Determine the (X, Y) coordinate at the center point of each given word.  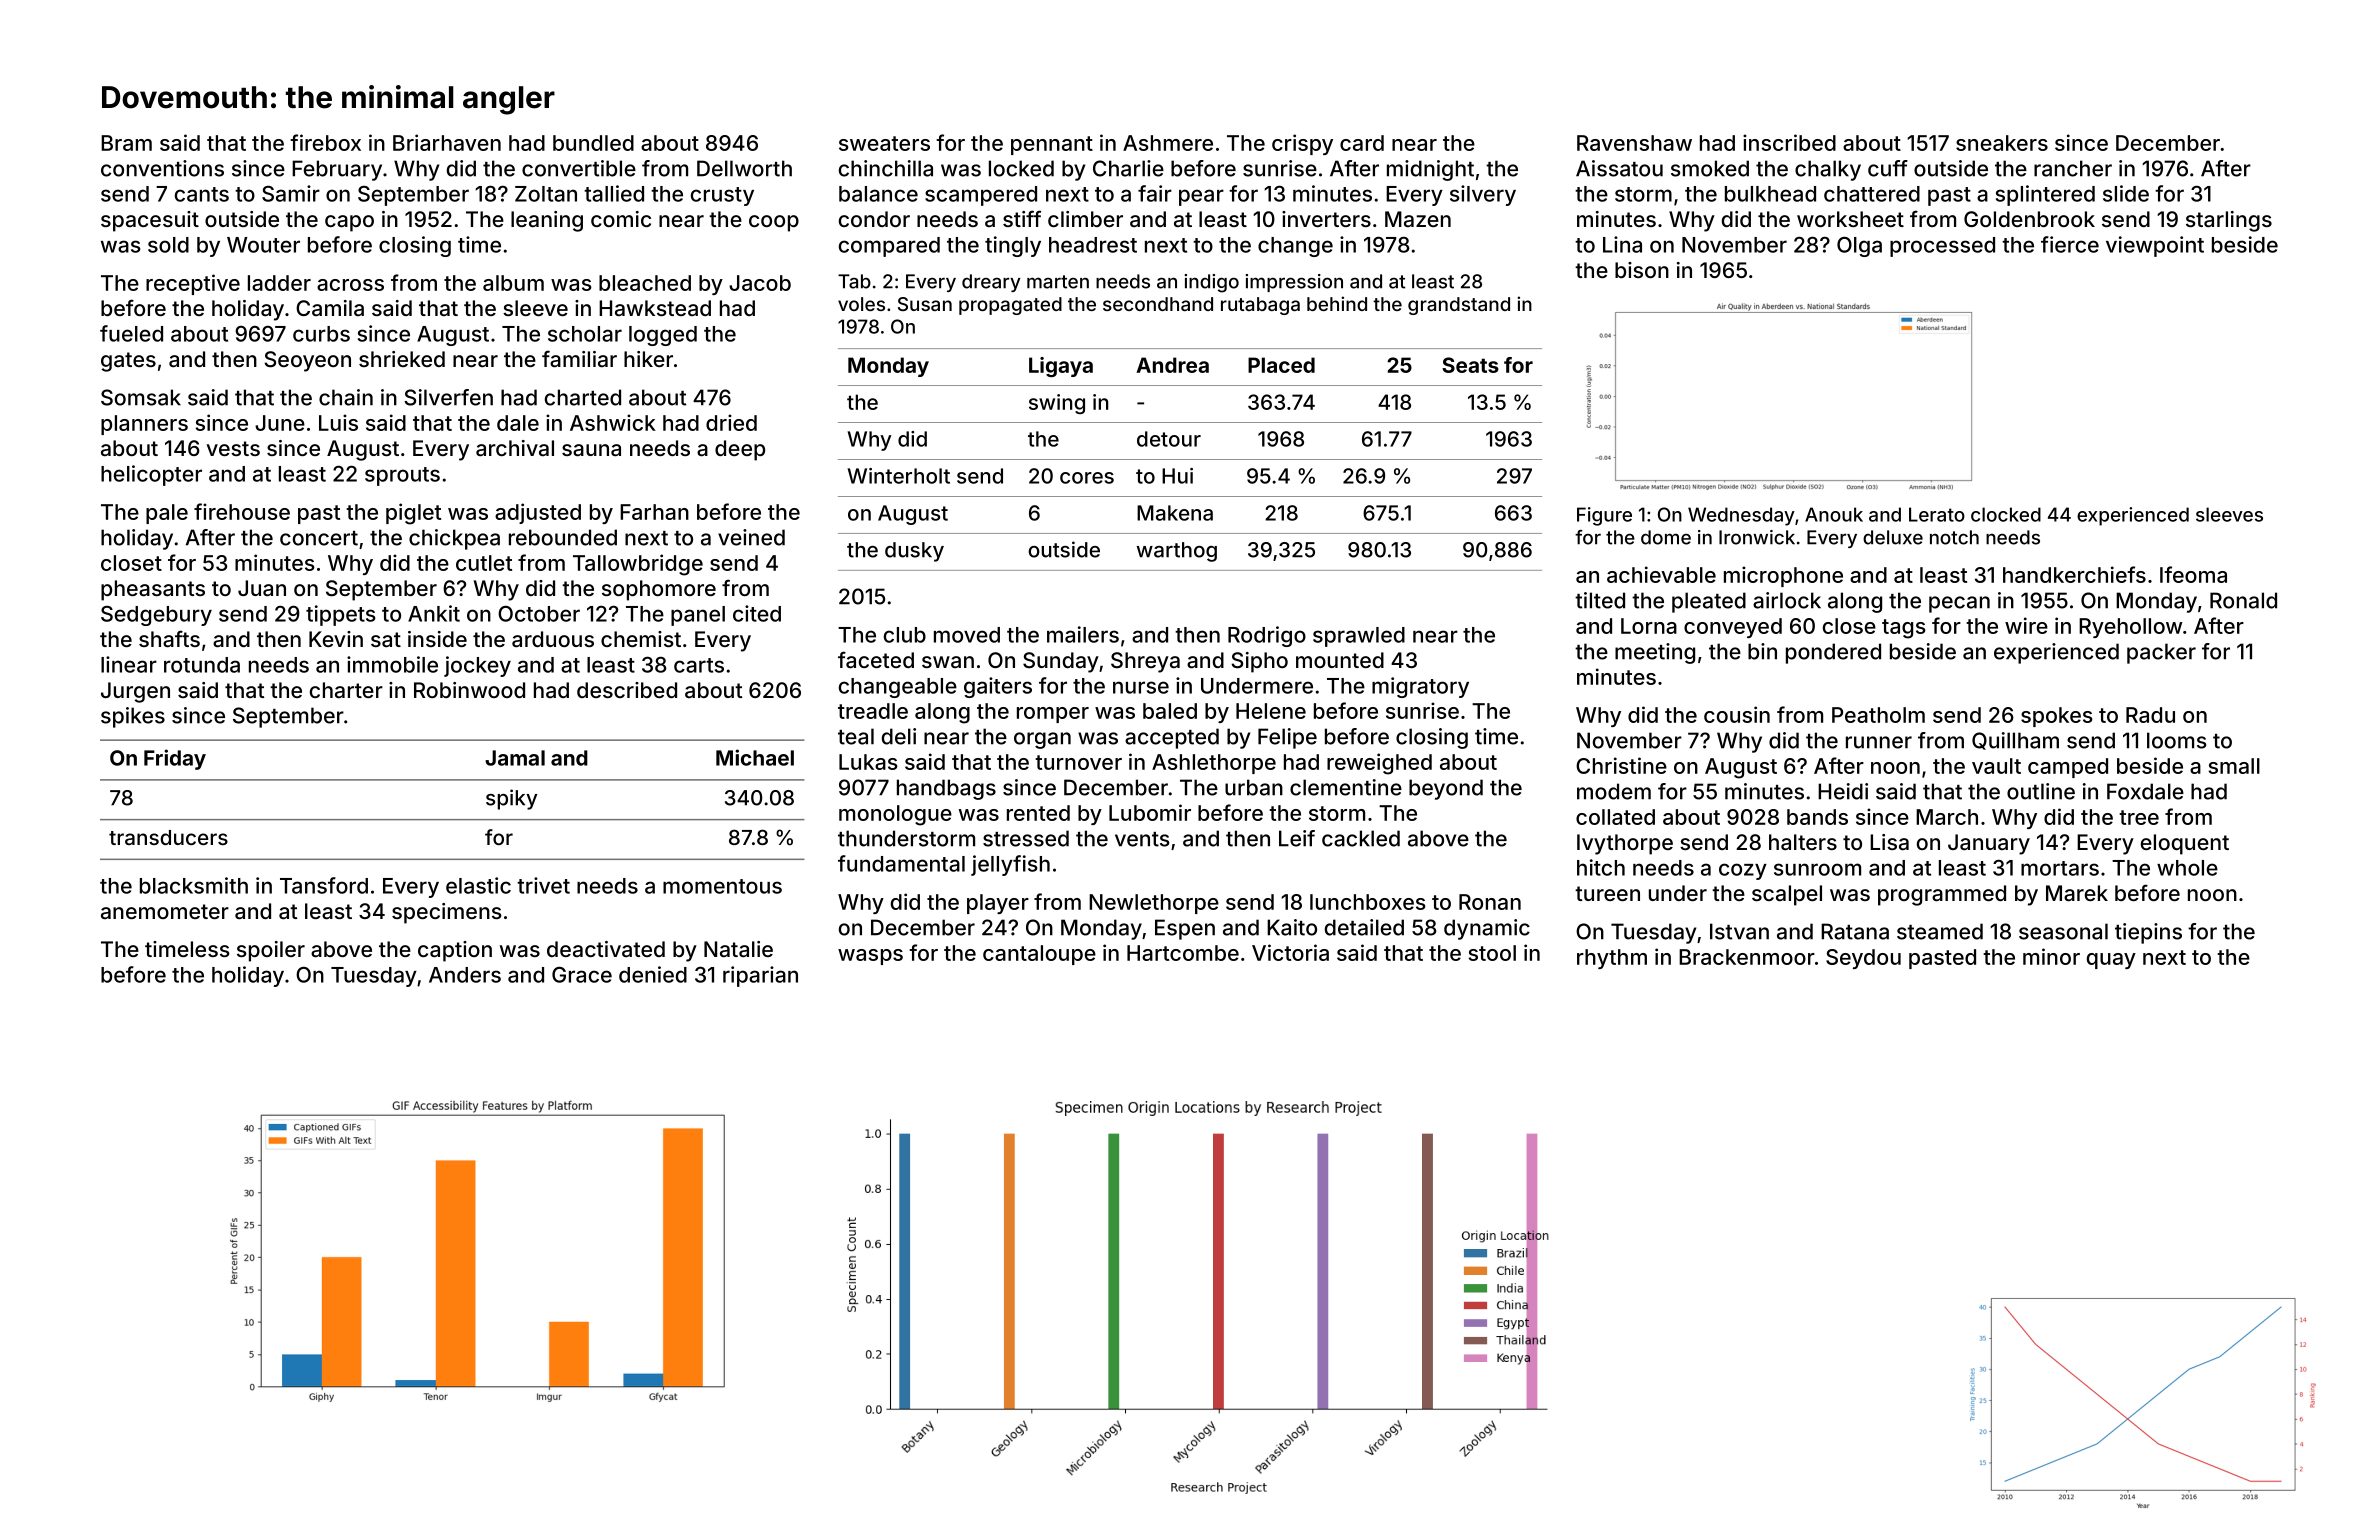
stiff (1022, 218)
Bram (126, 143)
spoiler (271, 951)
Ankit (434, 613)
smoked (1710, 168)
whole (2187, 868)
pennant (1052, 145)
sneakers (2002, 143)
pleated (1709, 602)
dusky (914, 552)
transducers (168, 837)
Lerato (1937, 514)
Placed (1281, 365)
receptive (193, 284)
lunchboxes (1368, 902)
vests (233, 448)
